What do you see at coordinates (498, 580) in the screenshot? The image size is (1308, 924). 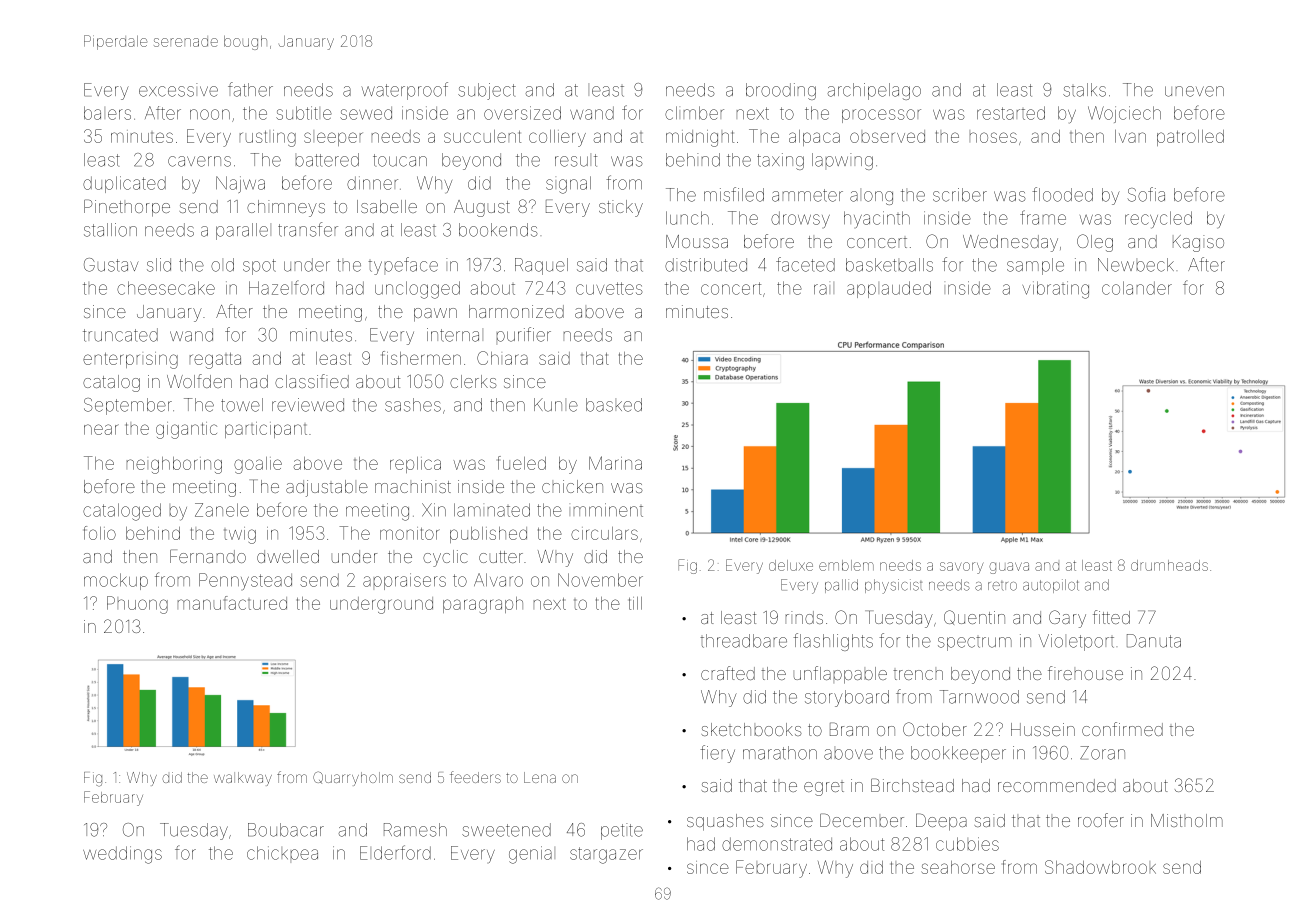 I see `Alvaro` at bounding box center [498, 580].
